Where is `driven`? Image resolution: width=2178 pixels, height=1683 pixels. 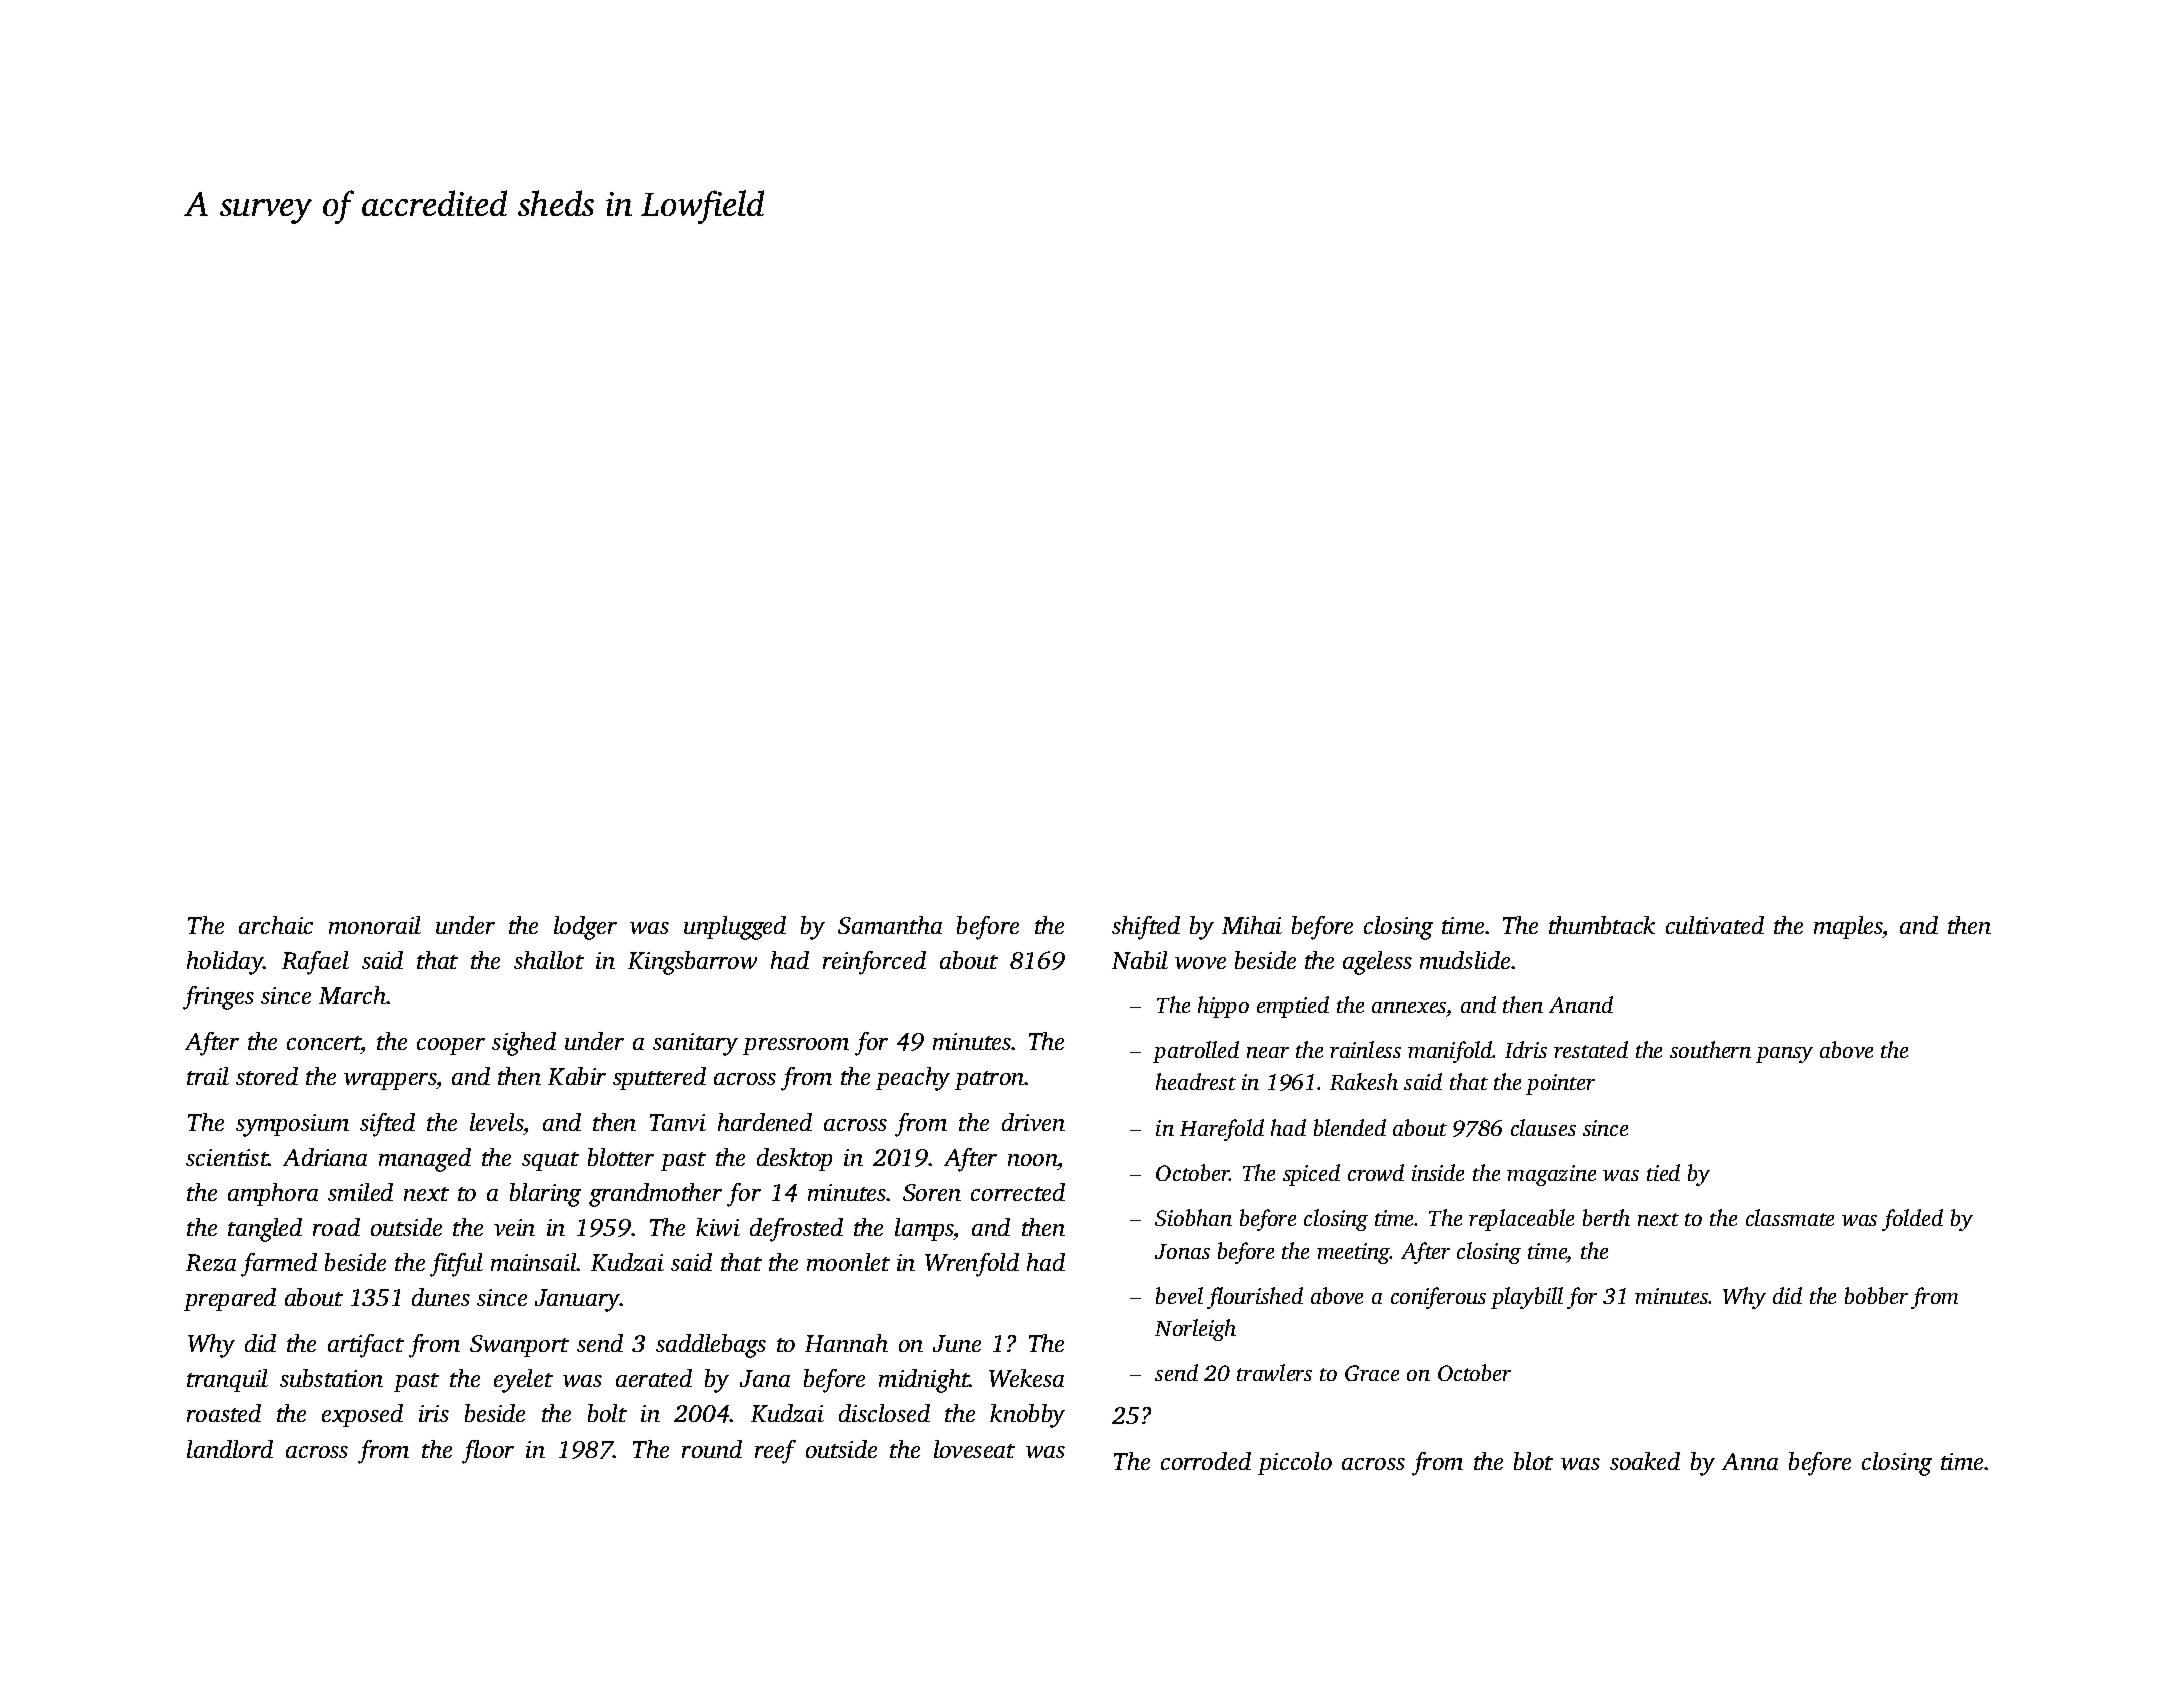
driven is located at coordinates (1033, 1122).
